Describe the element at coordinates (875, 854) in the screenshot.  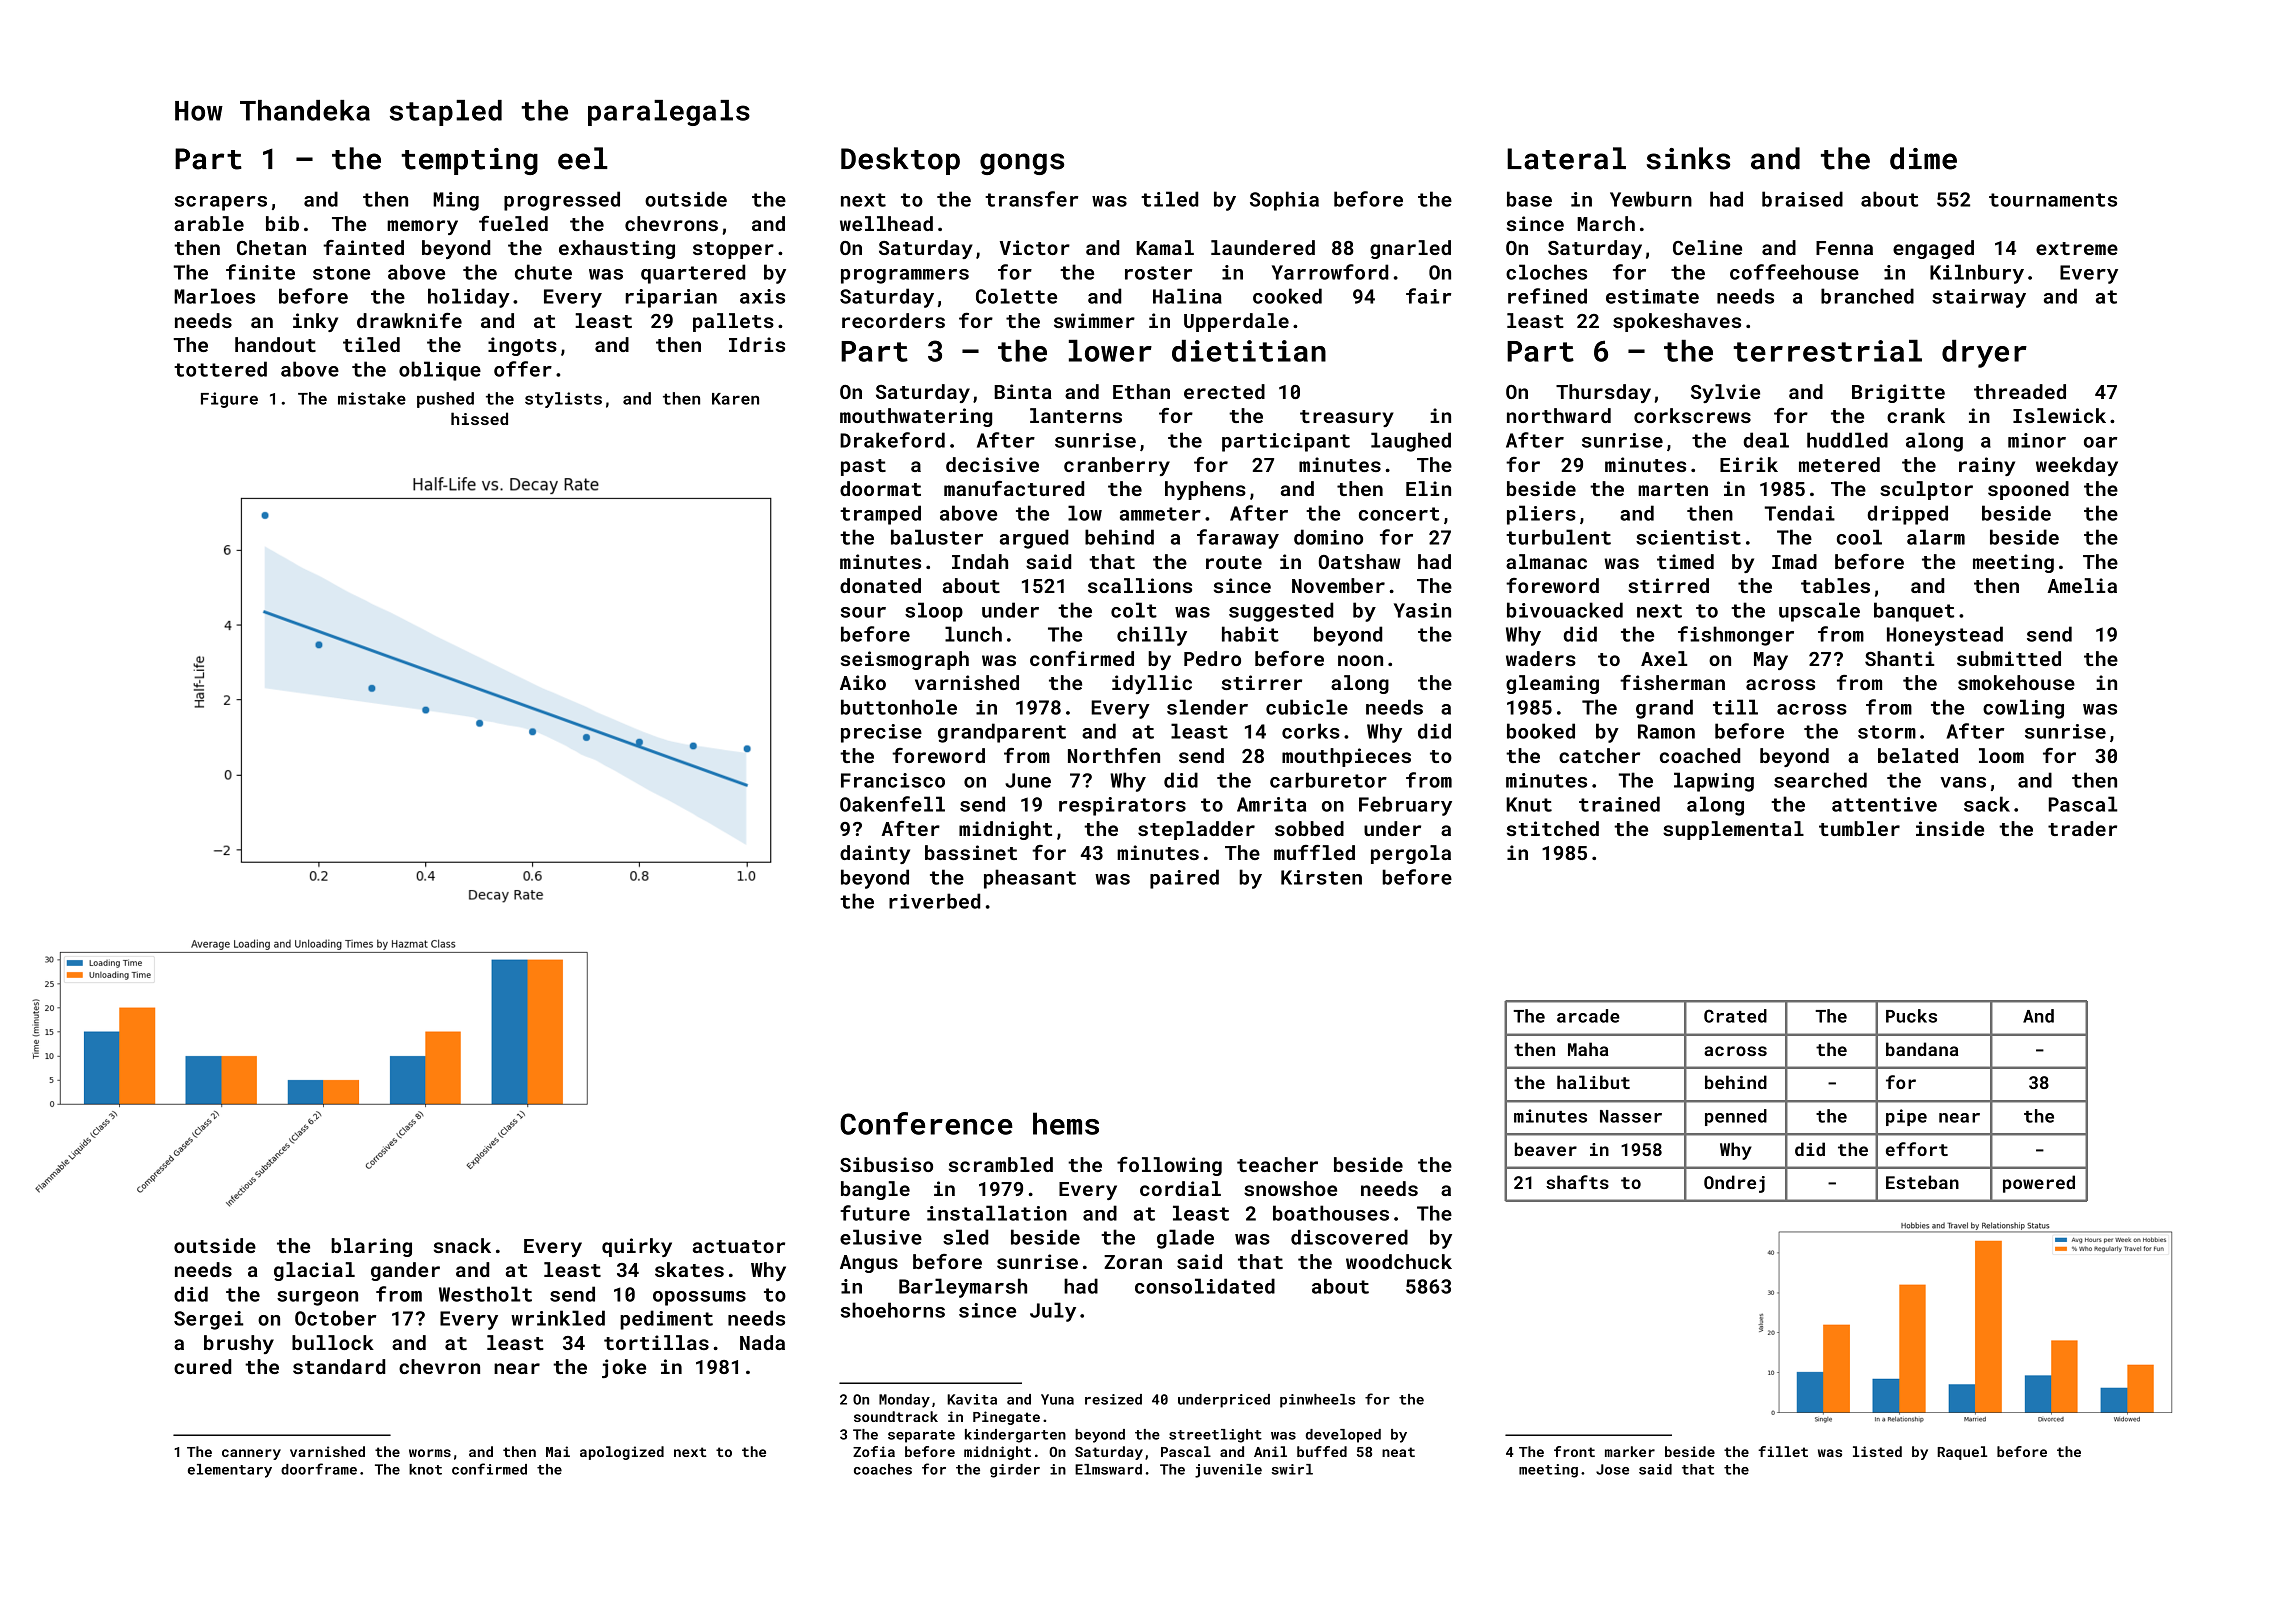
I see `dainty` at that location.
